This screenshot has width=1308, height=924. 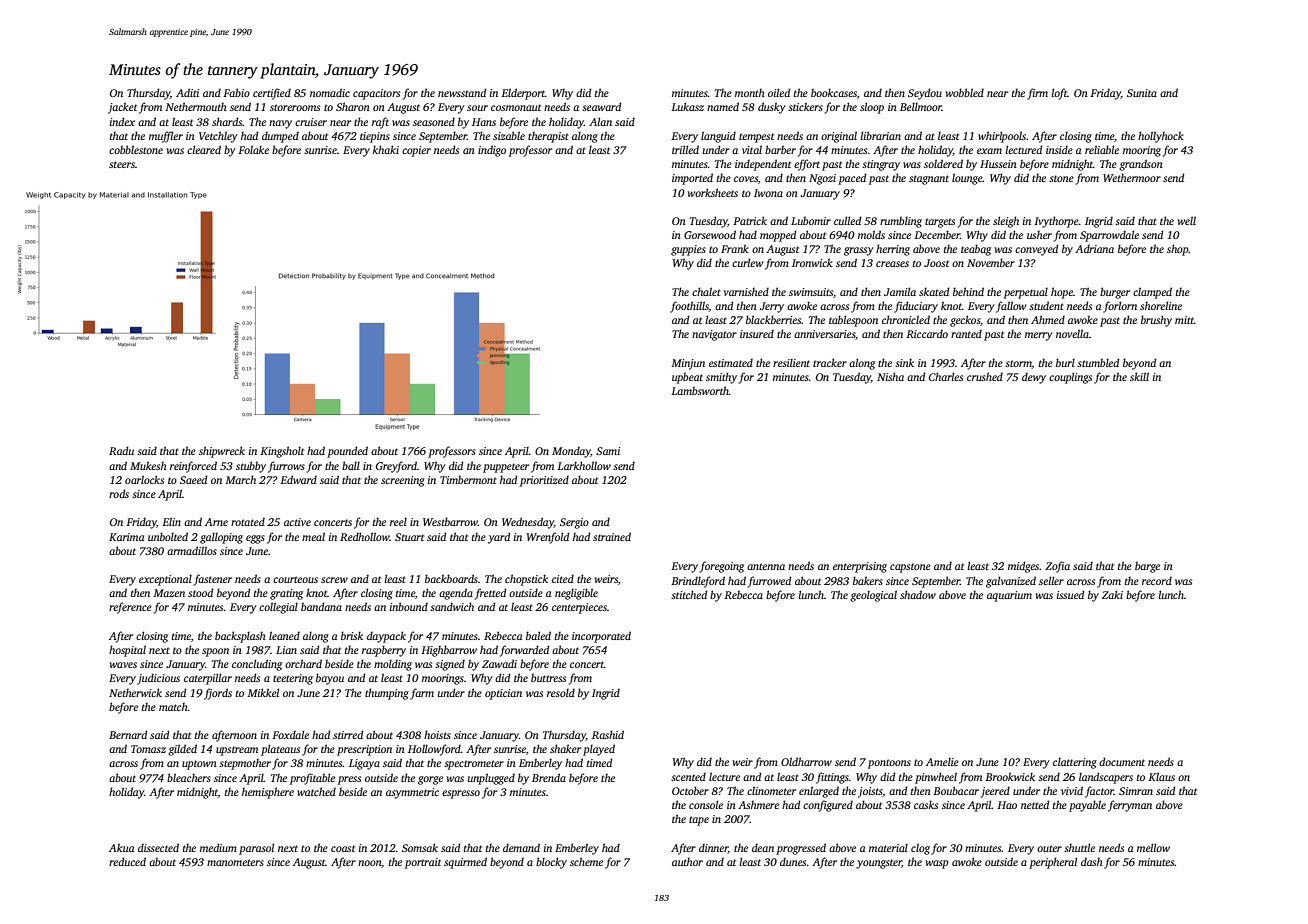 I want to click on Bellmoor, so click(x=921, y=107).
